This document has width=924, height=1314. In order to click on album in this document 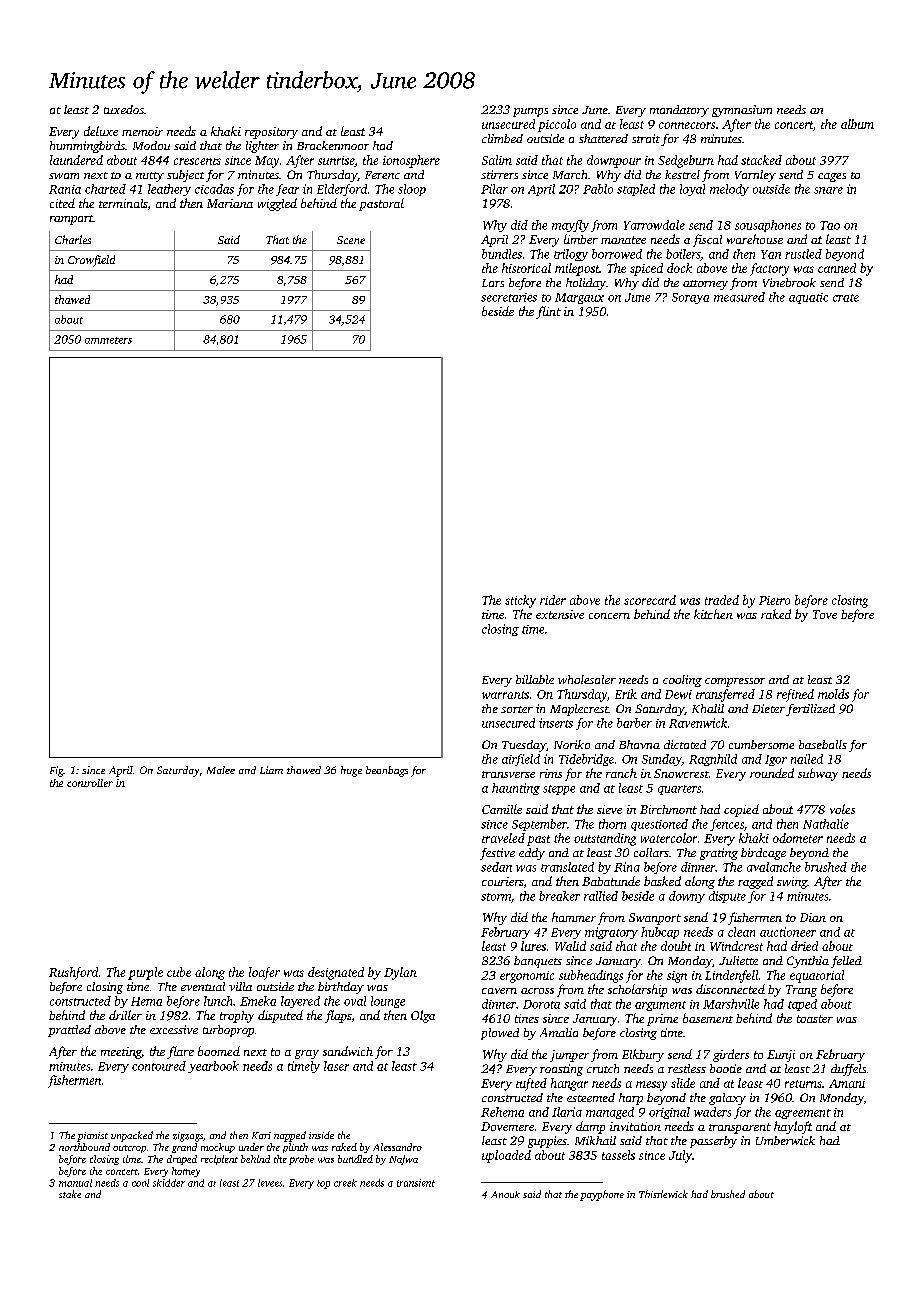, I will do `click(857, 124)`.
